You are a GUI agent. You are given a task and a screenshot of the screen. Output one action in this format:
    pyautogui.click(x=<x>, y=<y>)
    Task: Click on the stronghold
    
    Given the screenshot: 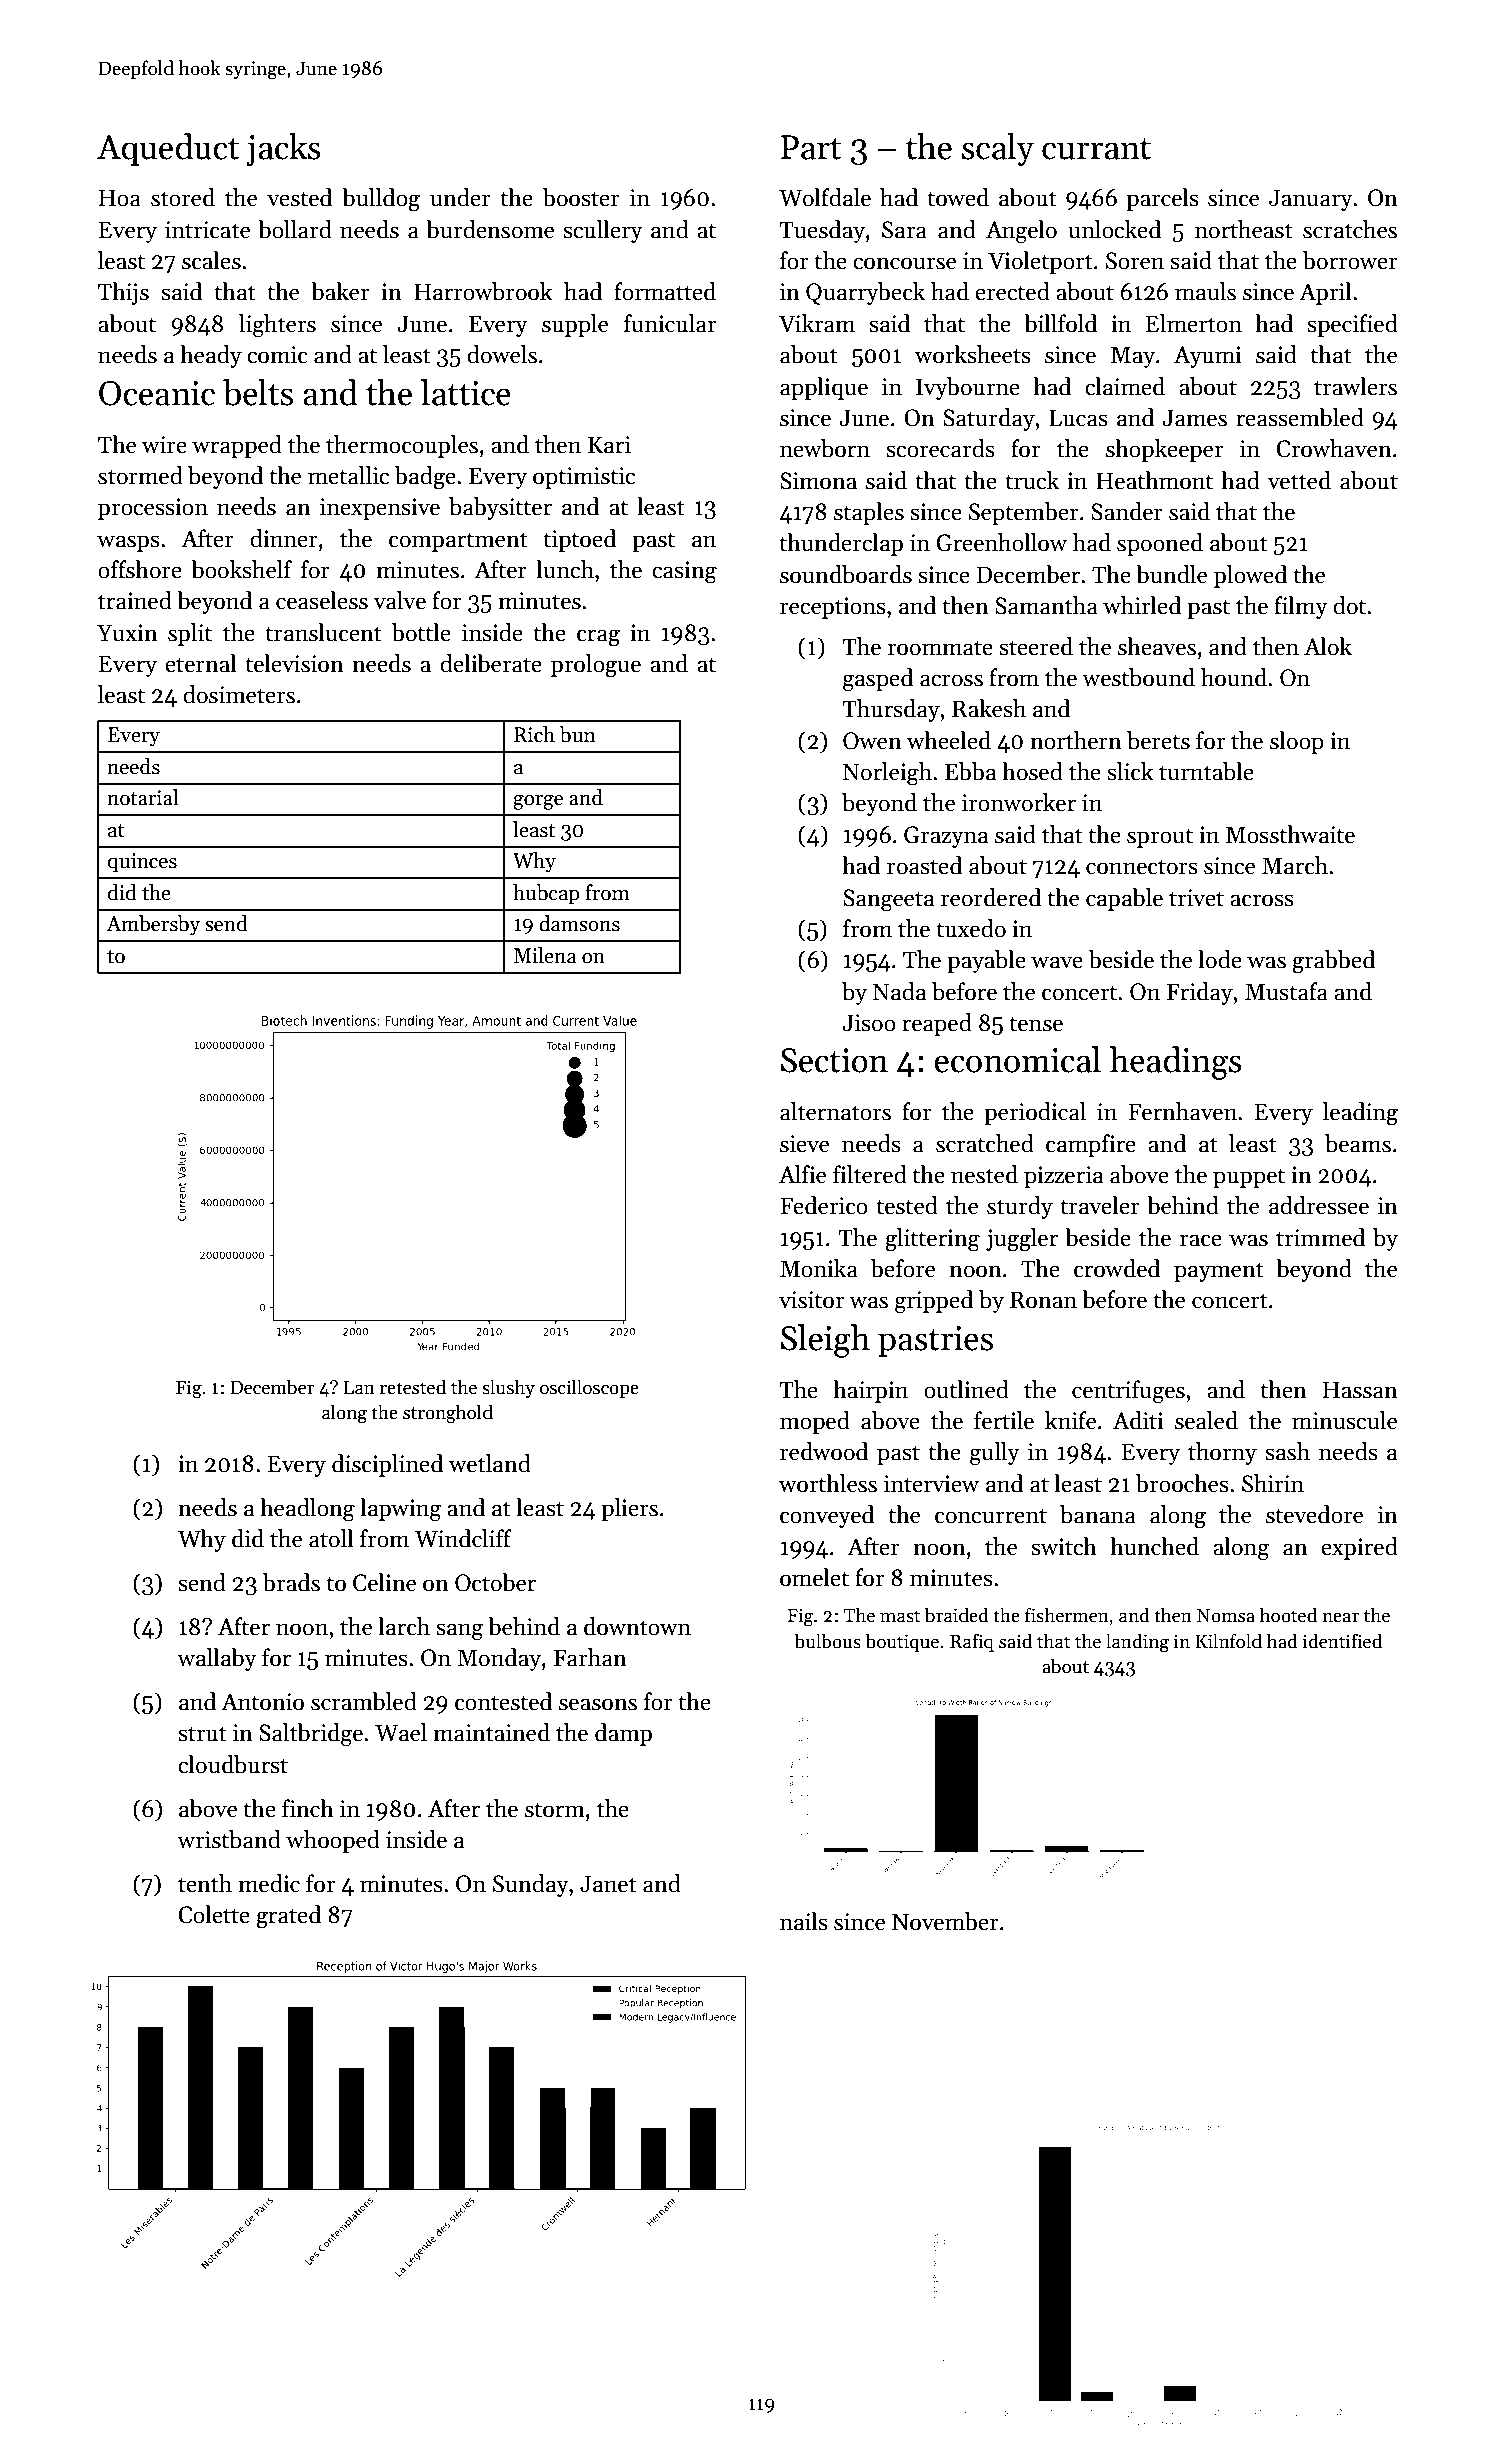 What is the action you would take?
    pyautogui.click(x=448, y=1414)
